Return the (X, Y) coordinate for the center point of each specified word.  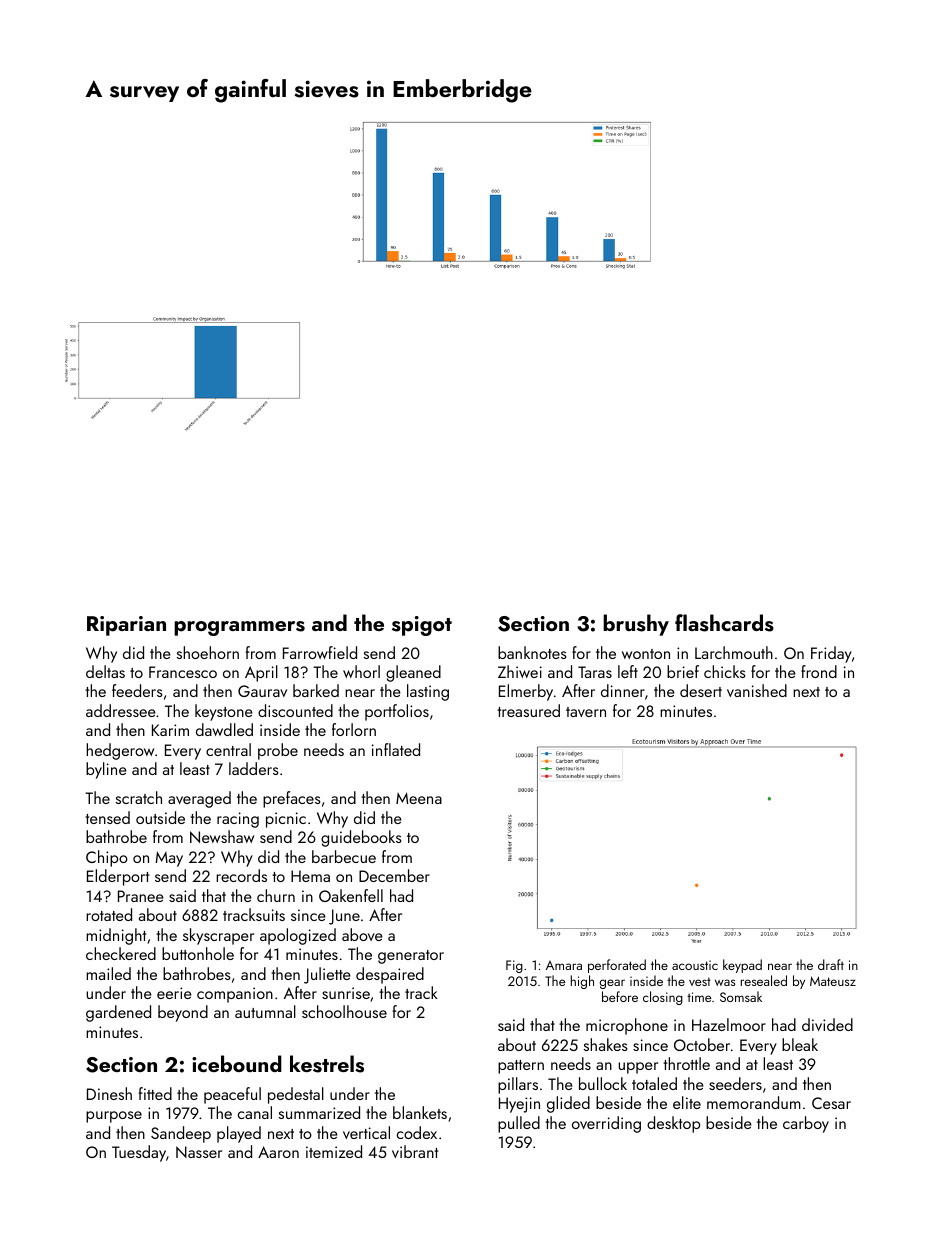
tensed (107, 817)
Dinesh (109, 1093)
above (362, 934)
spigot (422, 626)
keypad (742, 966)
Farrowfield (320, 652)
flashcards (724, 623)
